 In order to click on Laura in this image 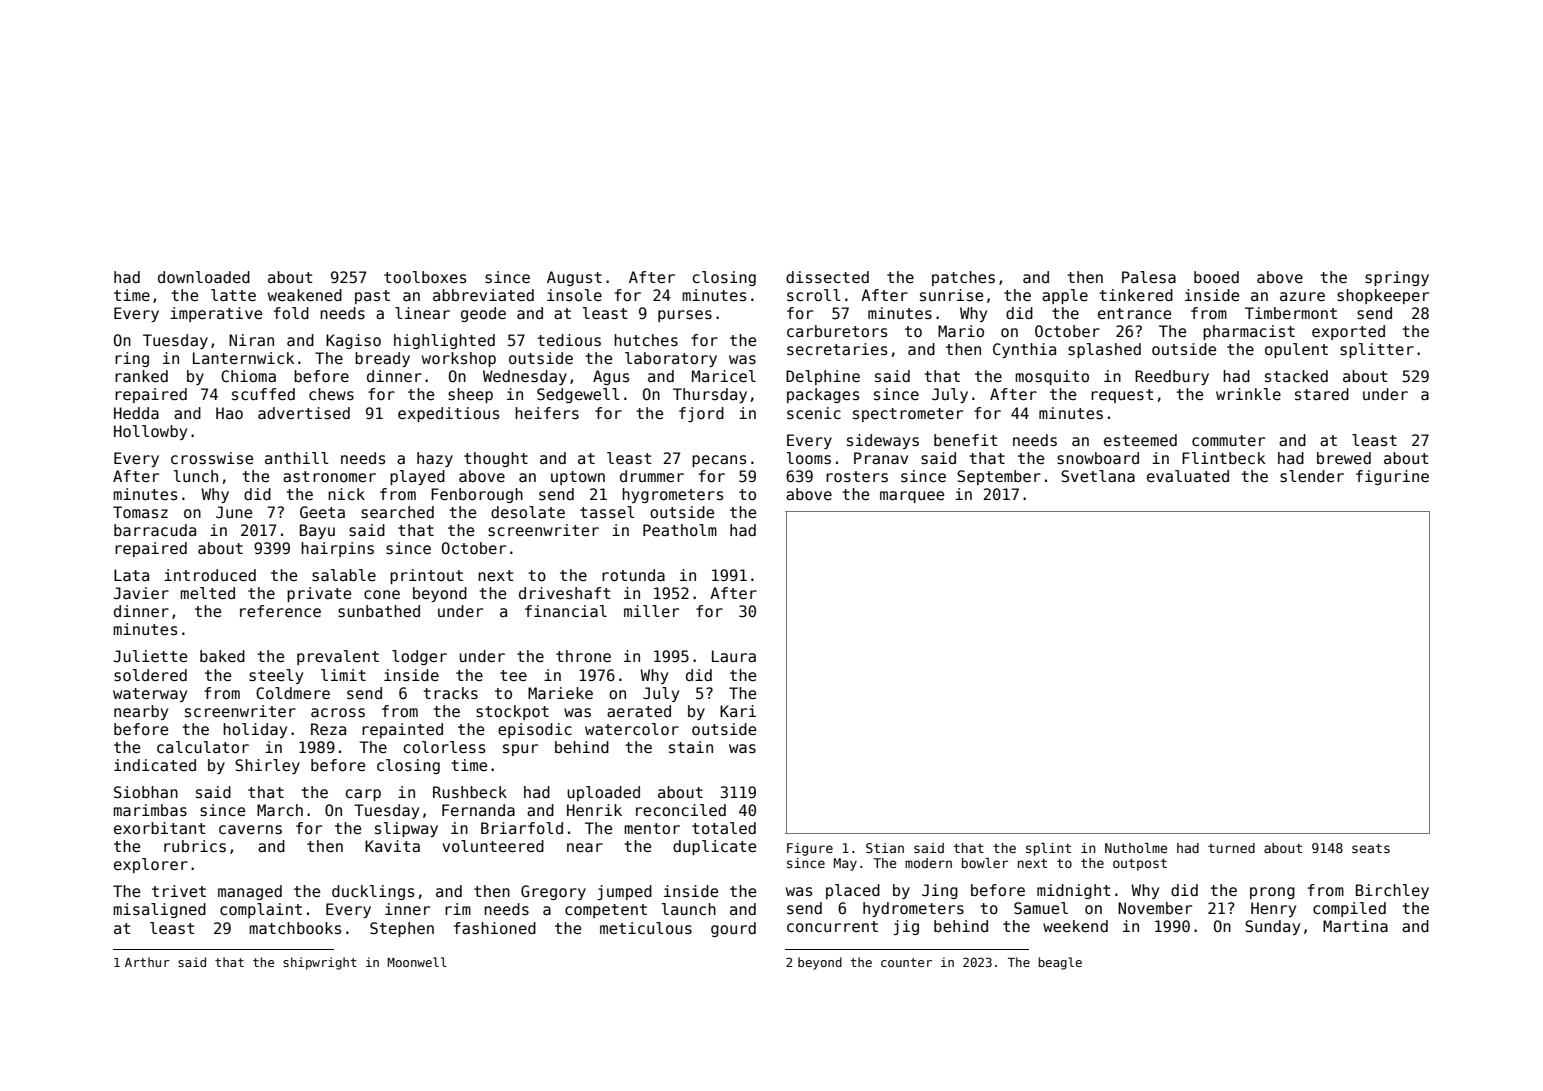, I will do `click(734, 656)`.
